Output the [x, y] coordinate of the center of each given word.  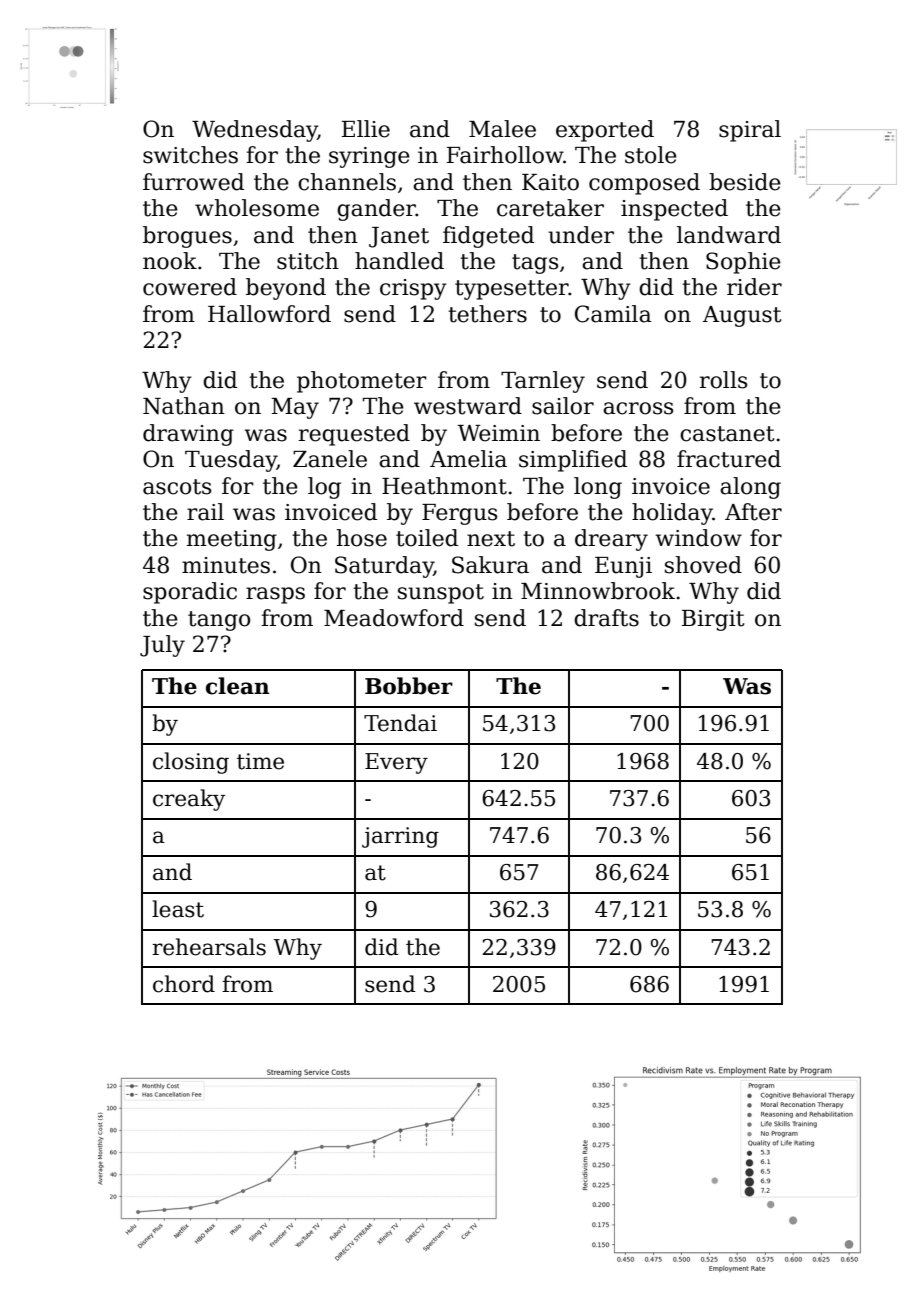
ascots [177, 487]
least [178, 909]
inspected [674, 210]
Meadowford [394, 618]
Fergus [459, 514]
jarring [400, 837]
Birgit [713, 620]
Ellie [366, 129]
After [753, 512]
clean [238, 686]
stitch [308, 261]
